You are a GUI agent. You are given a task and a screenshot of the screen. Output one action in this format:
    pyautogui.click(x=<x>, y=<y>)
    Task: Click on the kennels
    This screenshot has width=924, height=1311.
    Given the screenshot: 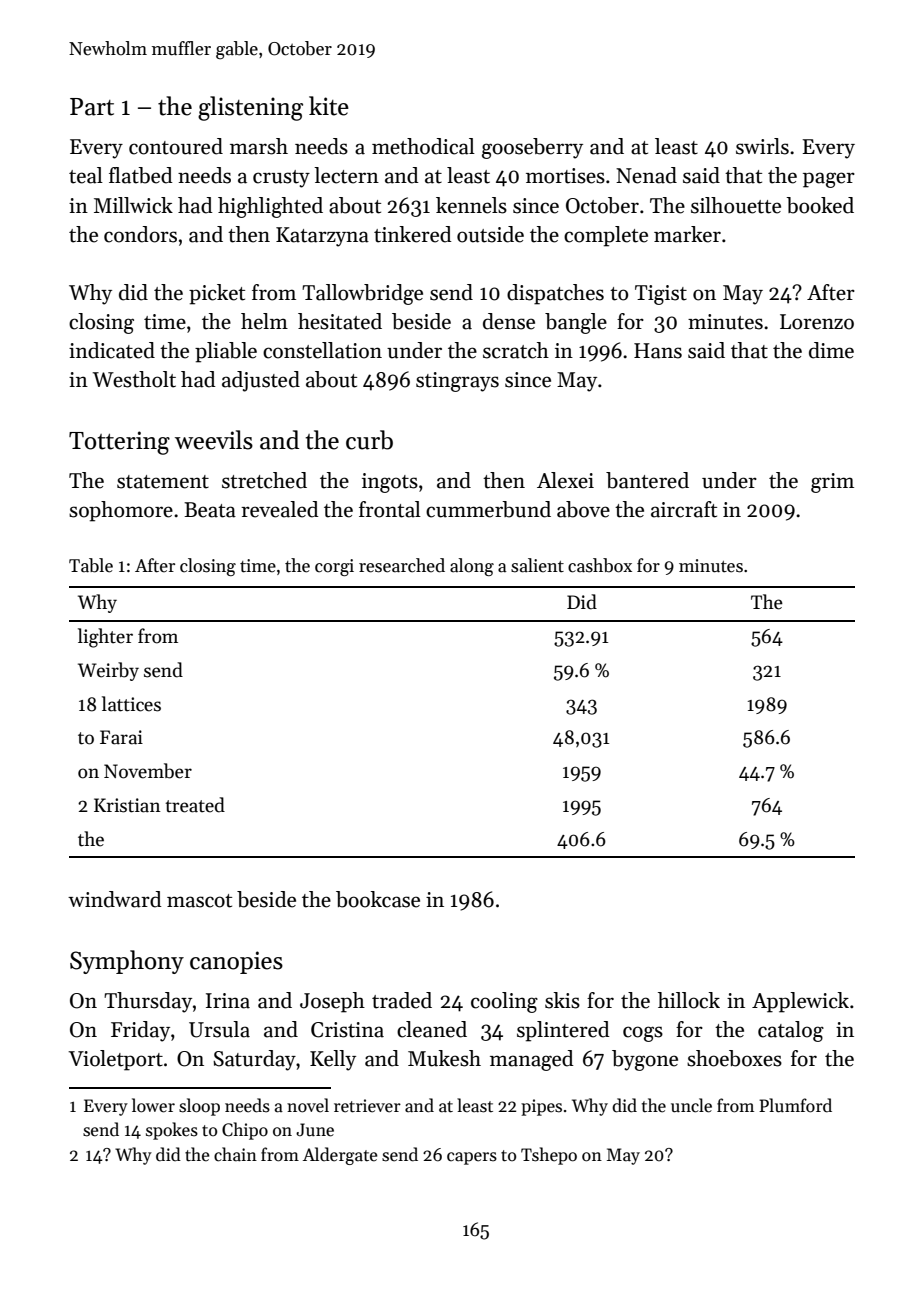 What is the action you would take?
    pyautogui.click(x=471, y=205)
